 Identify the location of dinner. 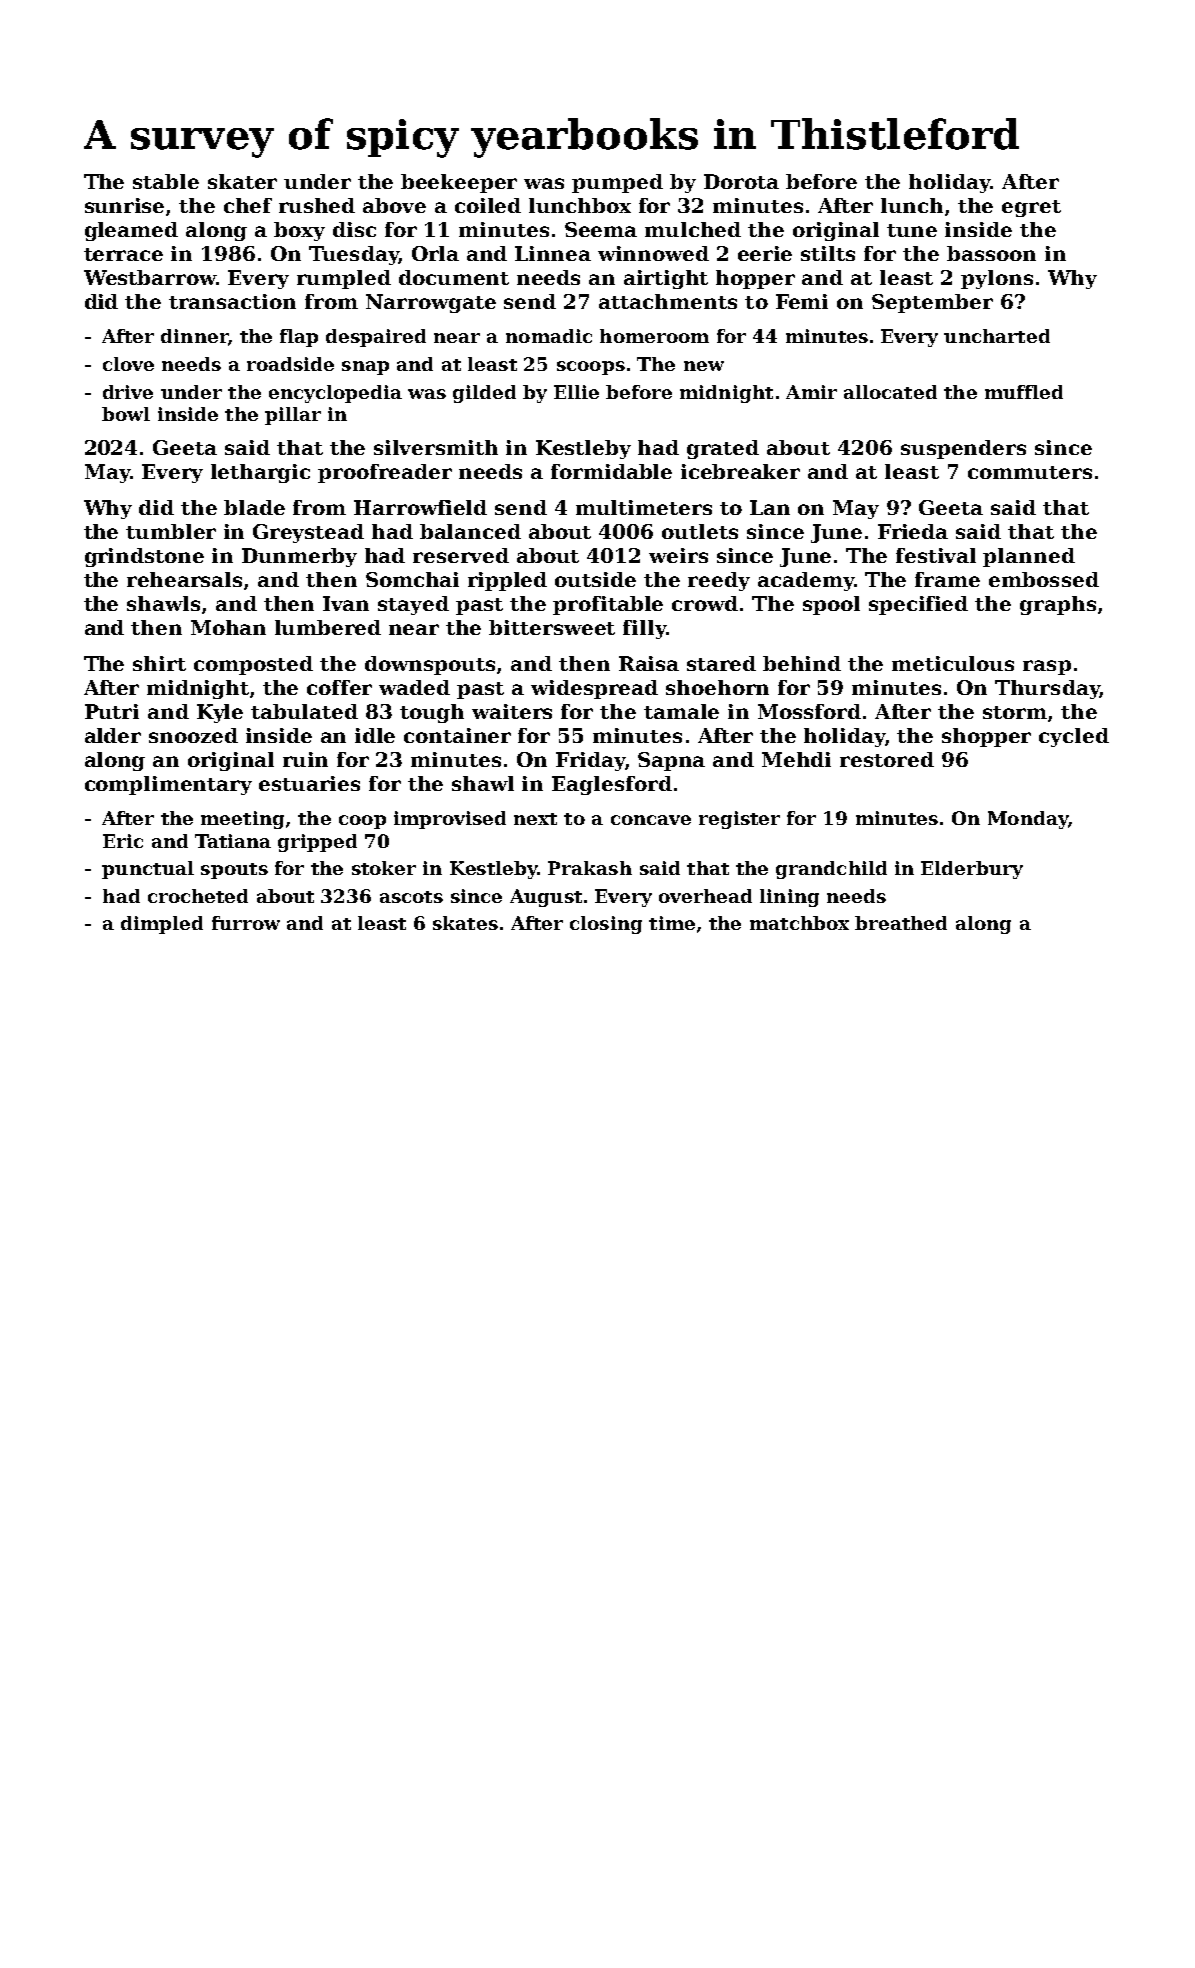
(194, 336).
